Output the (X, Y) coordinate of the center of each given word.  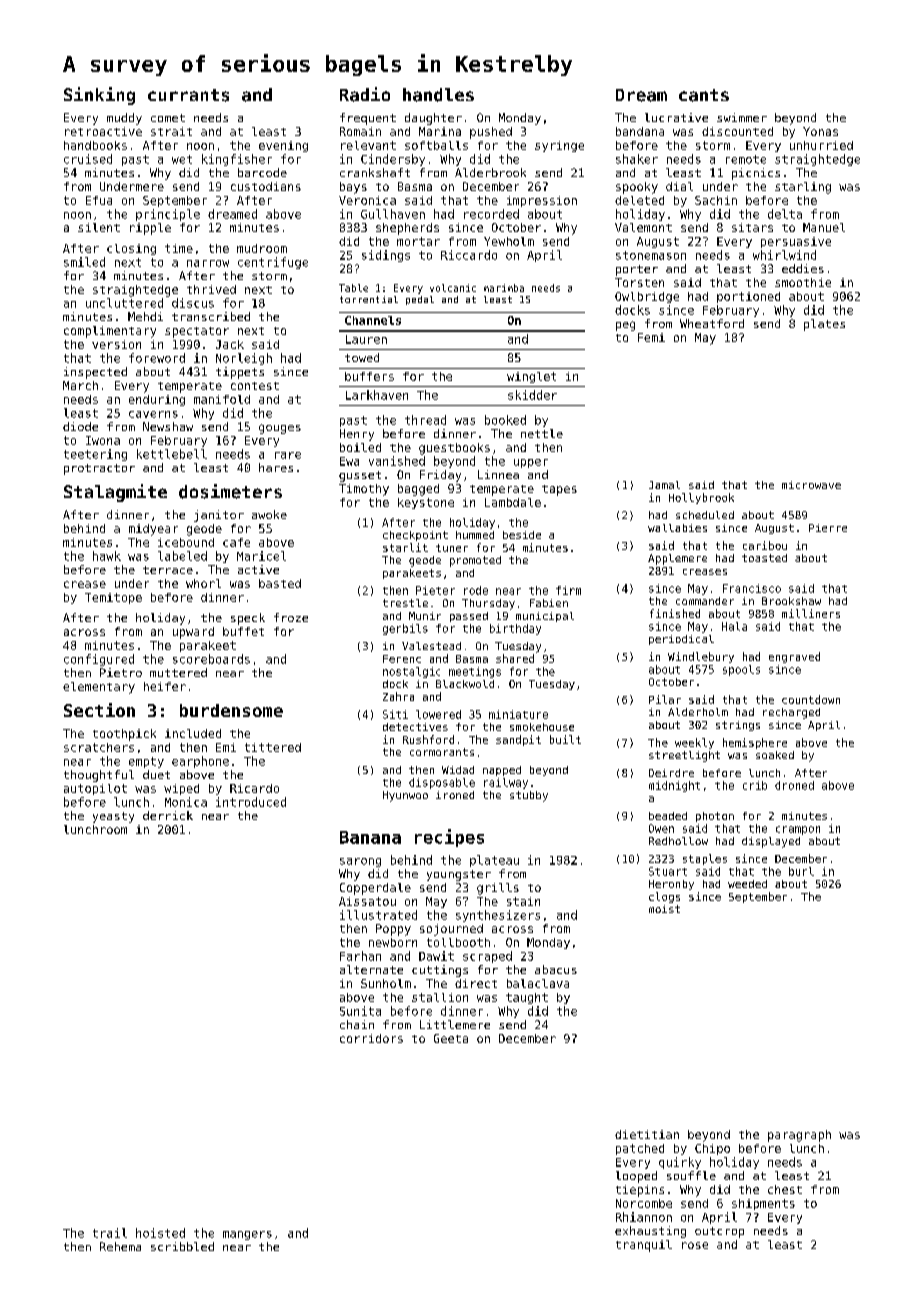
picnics (756, 174)
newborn (393, 942)
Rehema (120, 1246)
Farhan (360, 956)
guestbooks (454, 449)
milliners (811, 613)
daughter (433, 119)
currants (188, 95)
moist (664, 909)
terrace (168, 570)
